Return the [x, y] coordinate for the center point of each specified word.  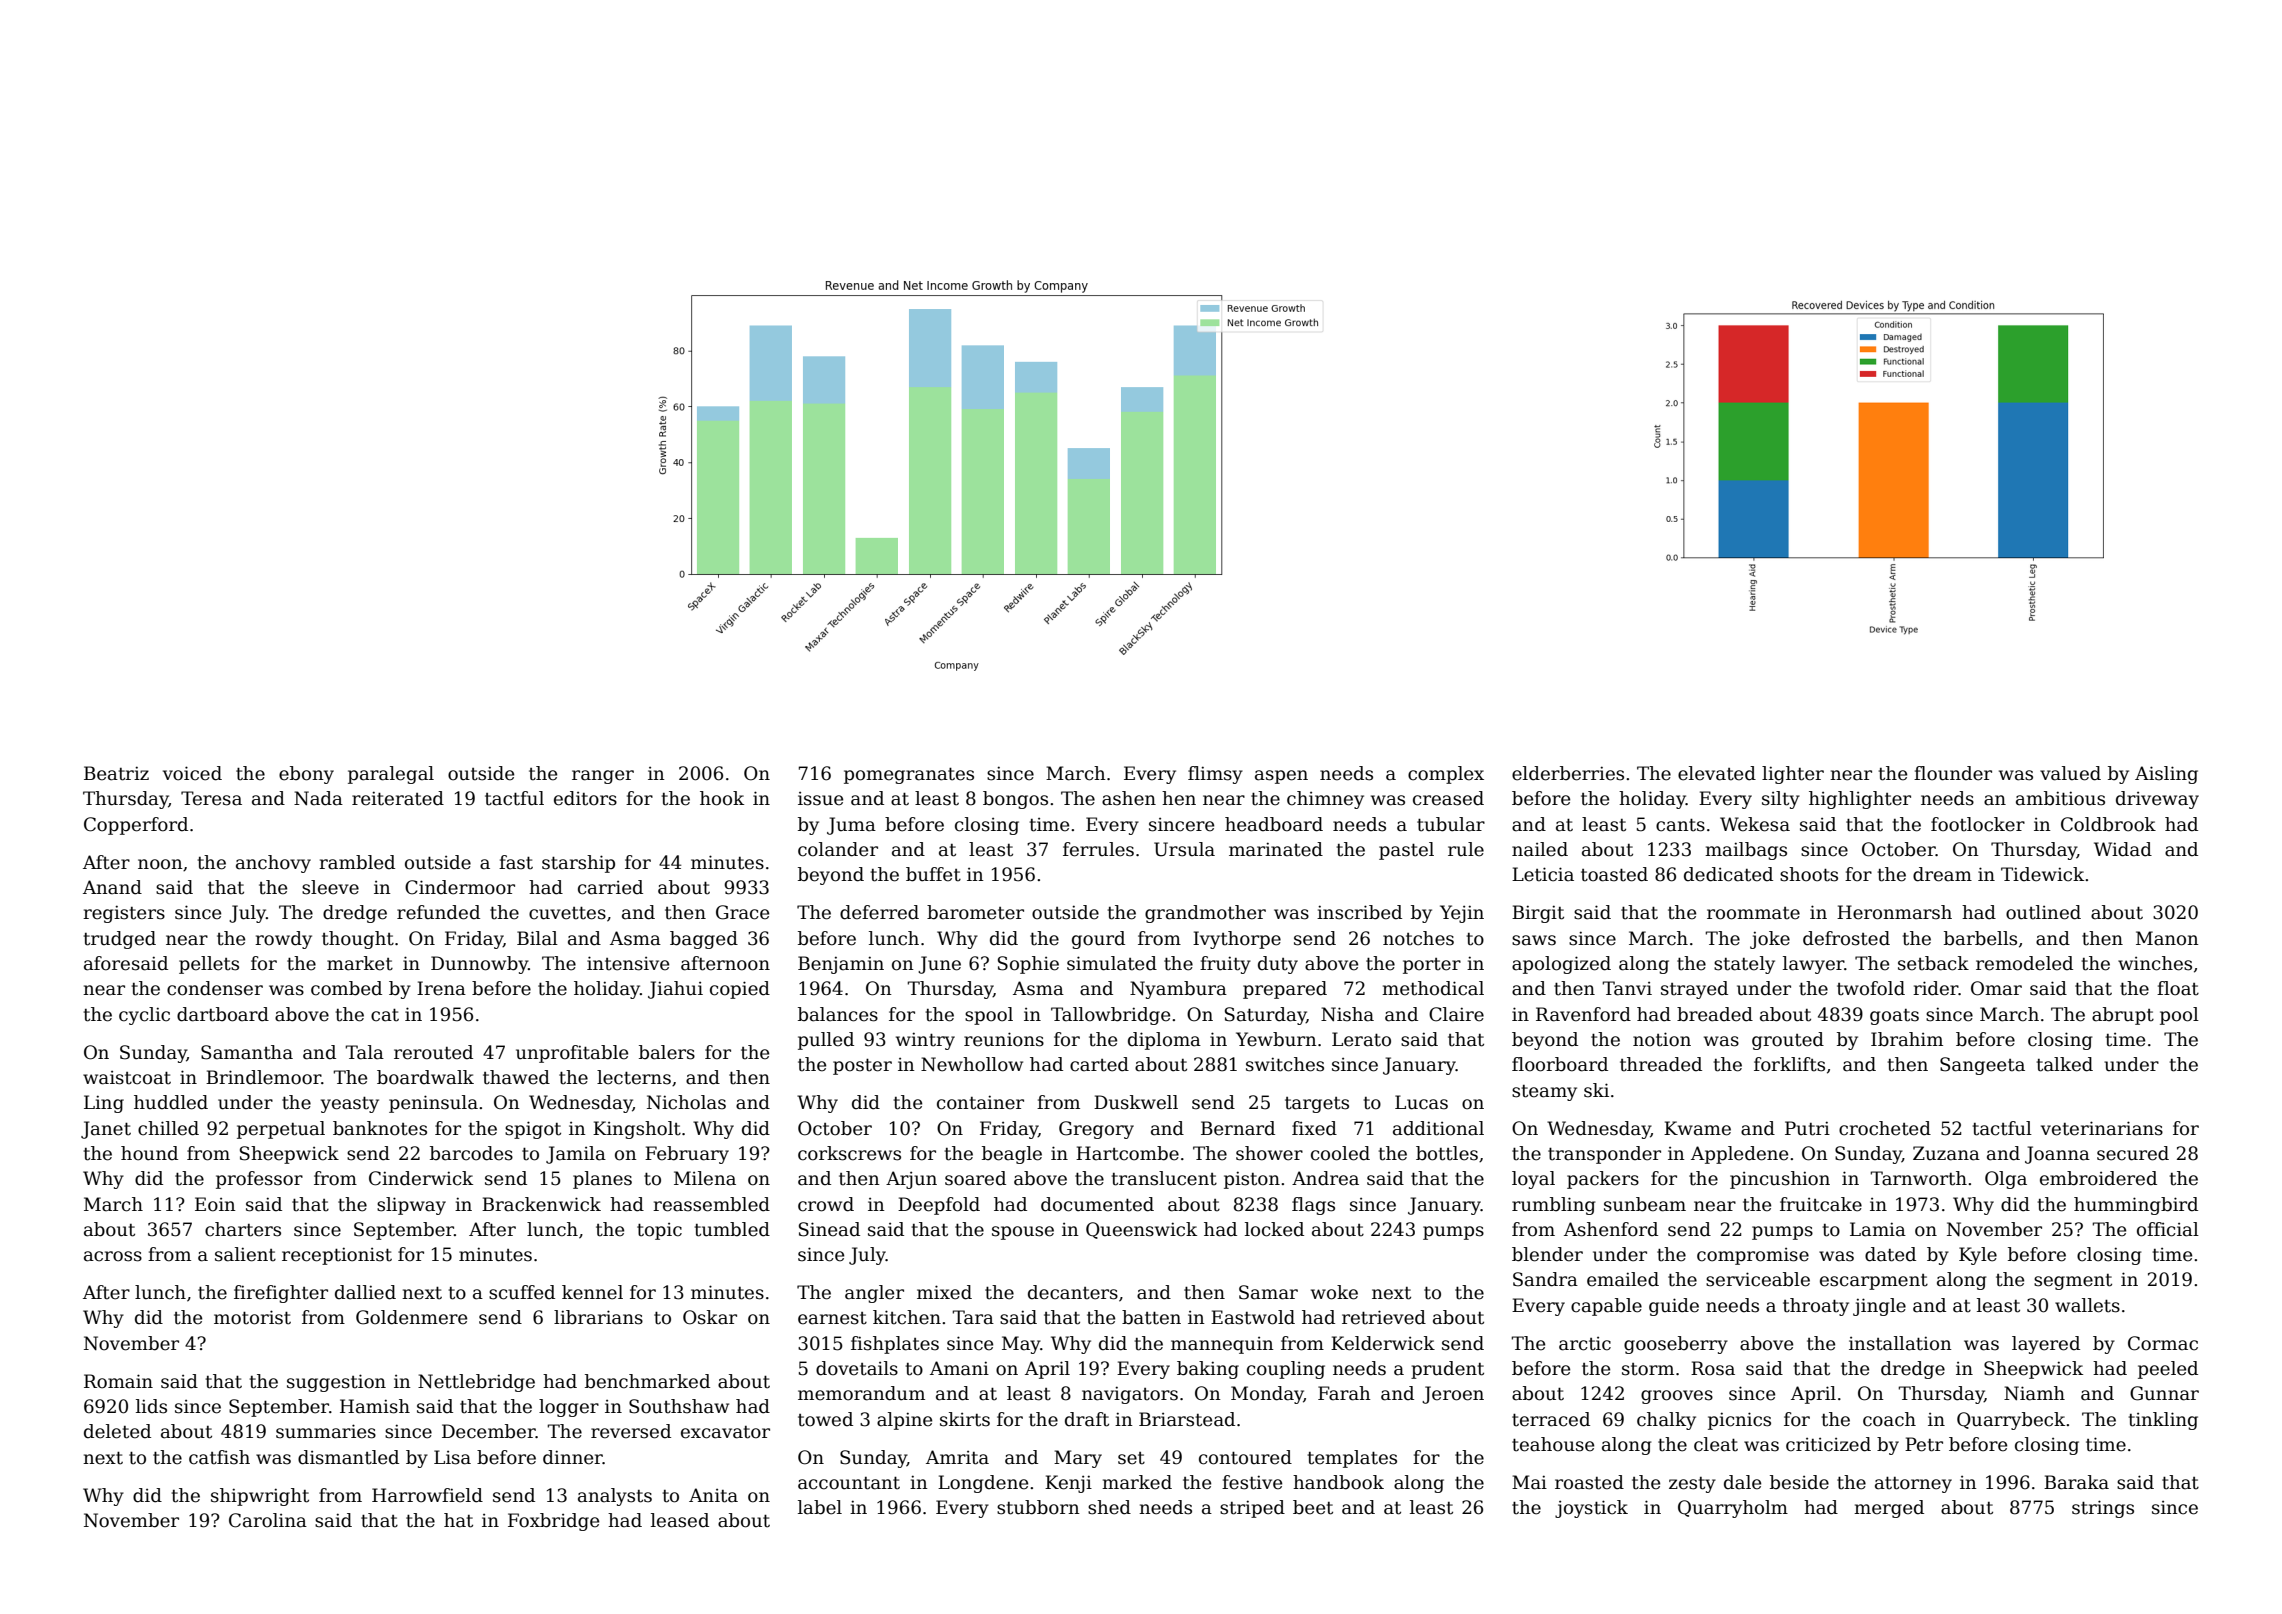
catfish [219, 1457]
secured [2133, 1153]
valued [2070, 773]
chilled [168, 1128]
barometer [975, 912]
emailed [1623, 1279]
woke [1334, 1292]
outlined [2043, 912]
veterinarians [2102, 1128]
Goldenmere [411, 1317]
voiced [192, 773]
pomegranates [909, 775]
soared [975, 1178]
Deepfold [939, 1206]
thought [358, 940]
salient [245, 1254]
